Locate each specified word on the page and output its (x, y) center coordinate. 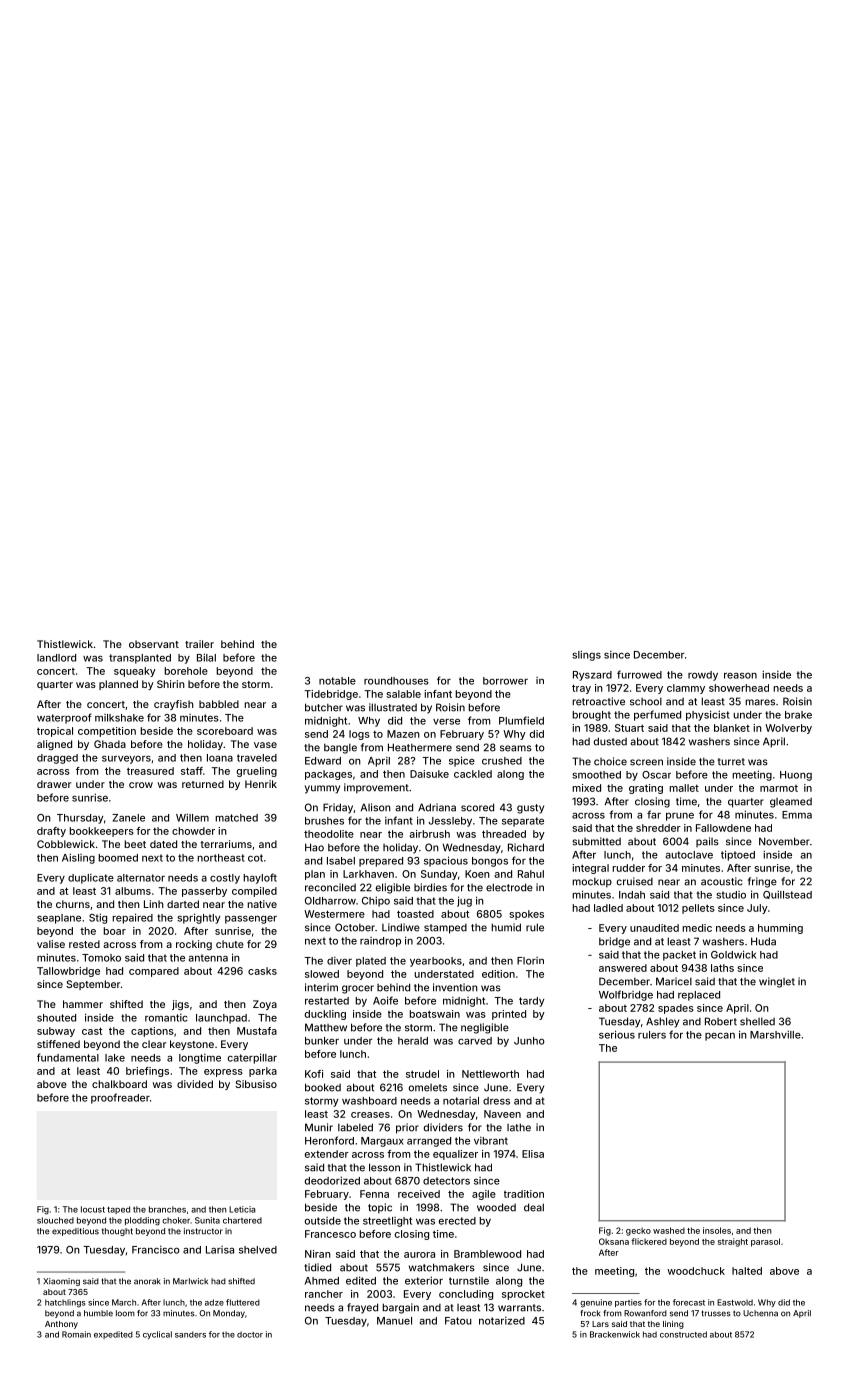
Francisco (156, 1250)
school (646, 702)
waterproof (64, 718)
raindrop (380, 942)
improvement (376, 788)
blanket (732, 728)
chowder (193, 831)
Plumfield (521, 720)
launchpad (221, 1019)
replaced (699, 996)
